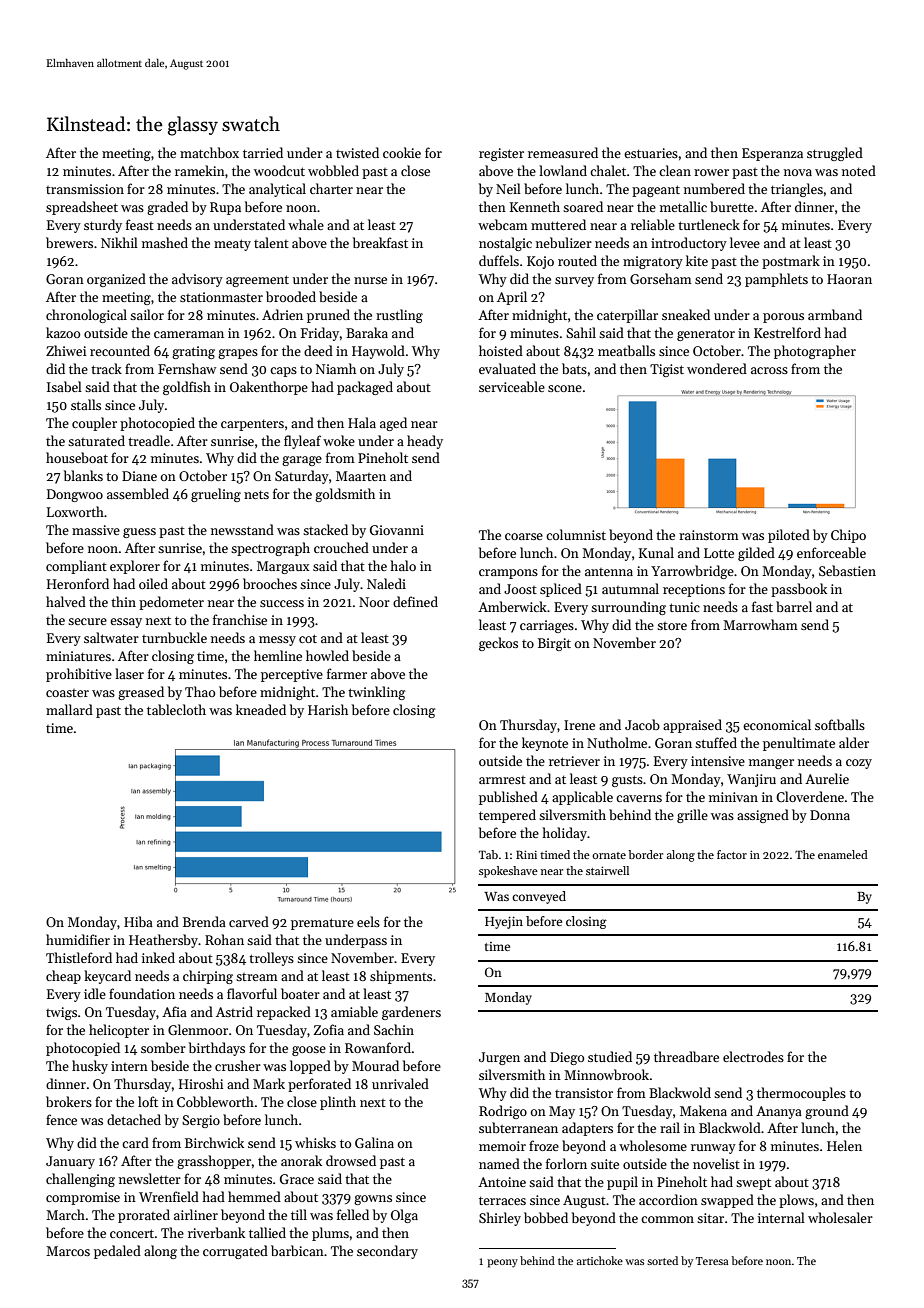  What do you see at coordinates (94, 424) in the screenshot?
I see `coupler` at bounding box center [94, 424].
